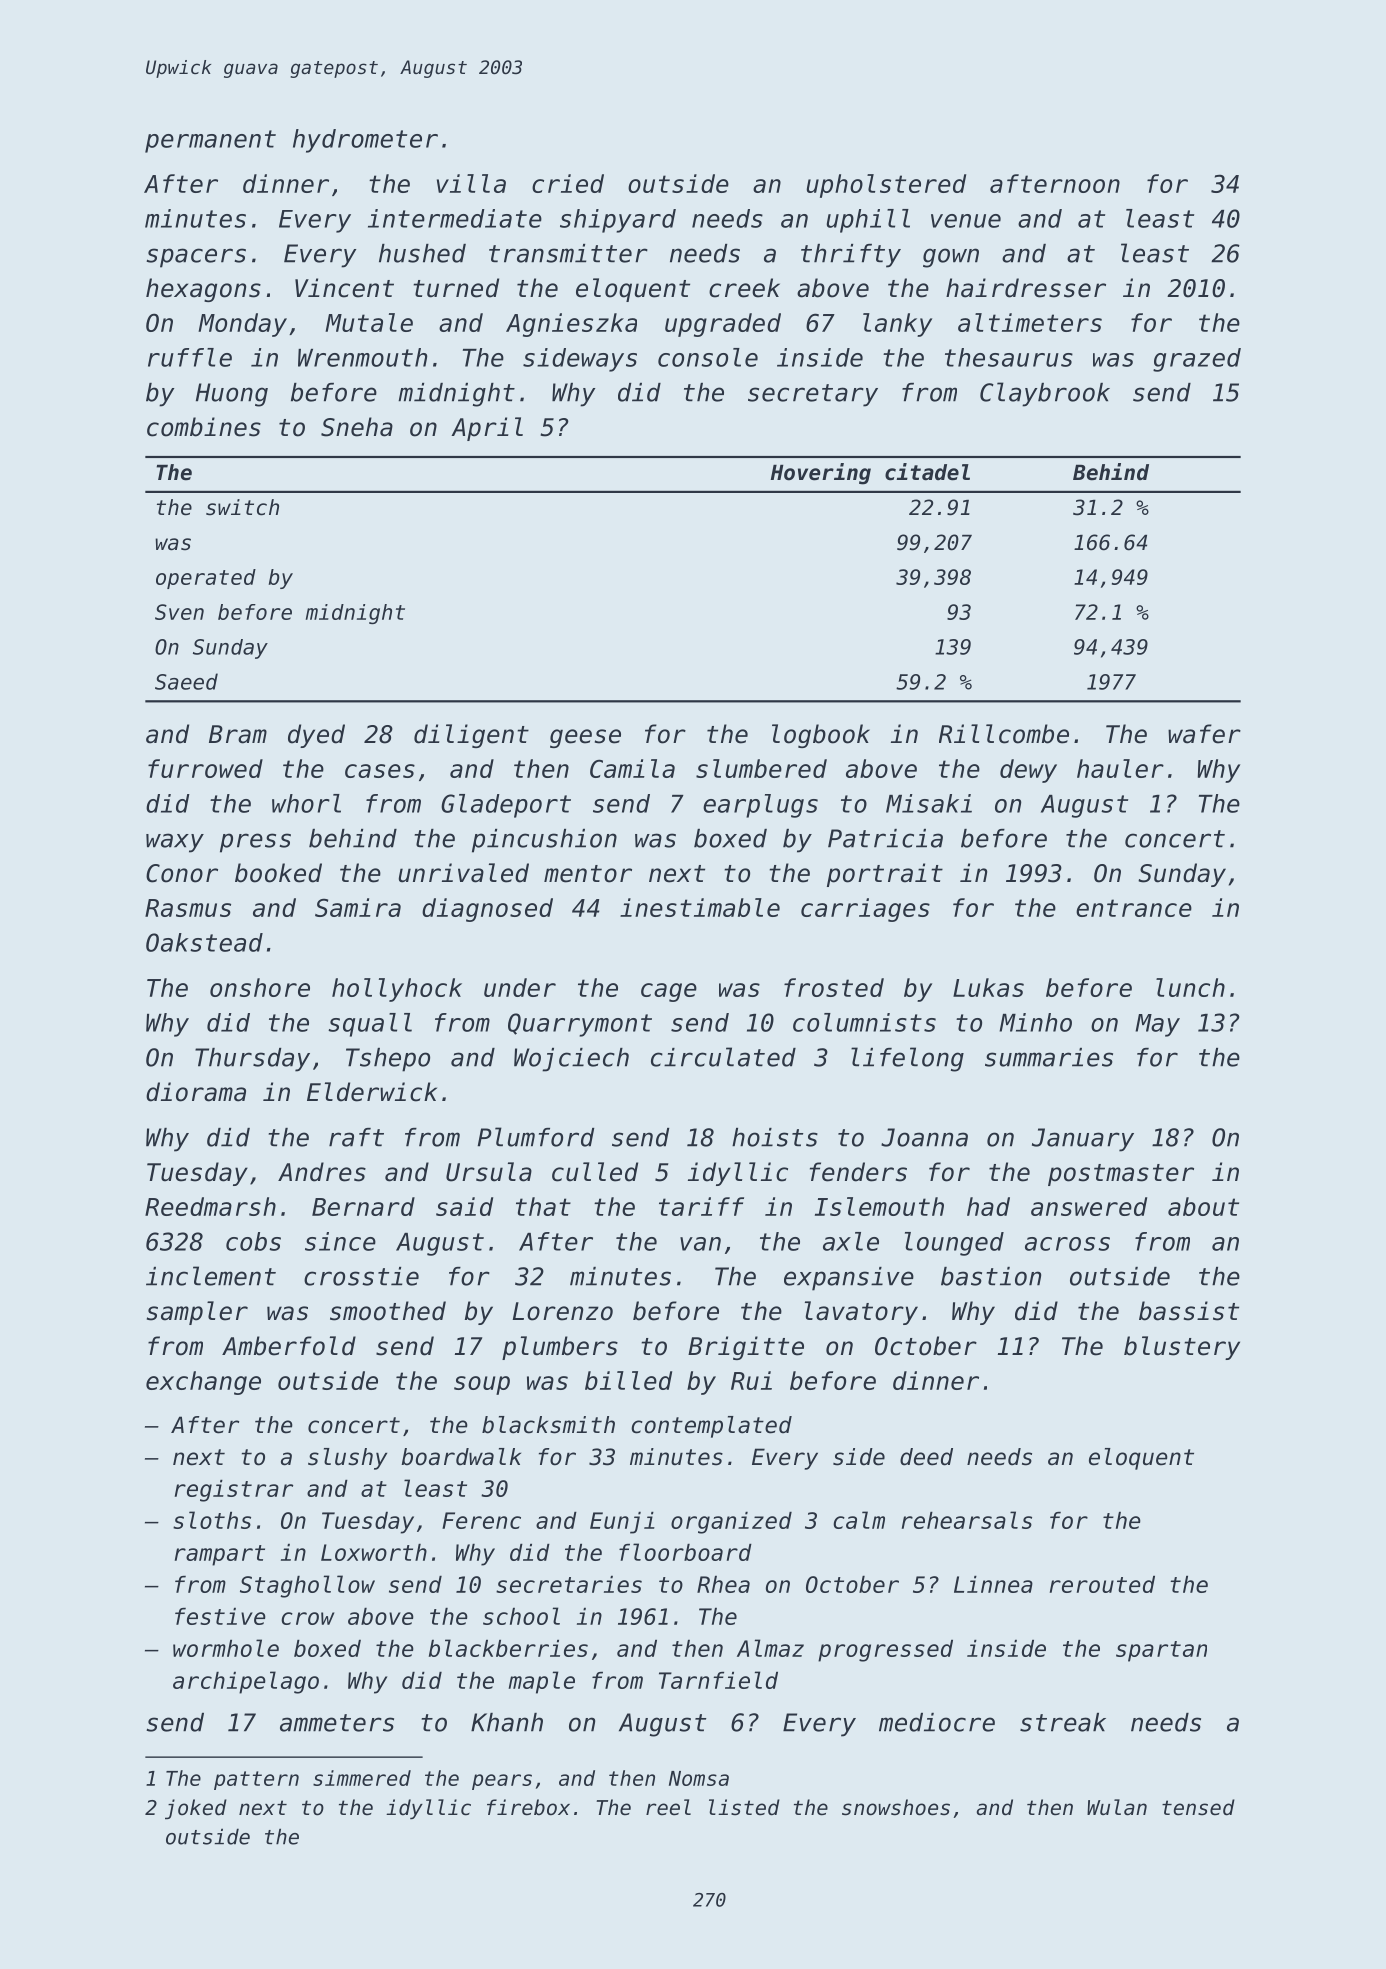  I want to click on creek, so click(744, 288).
